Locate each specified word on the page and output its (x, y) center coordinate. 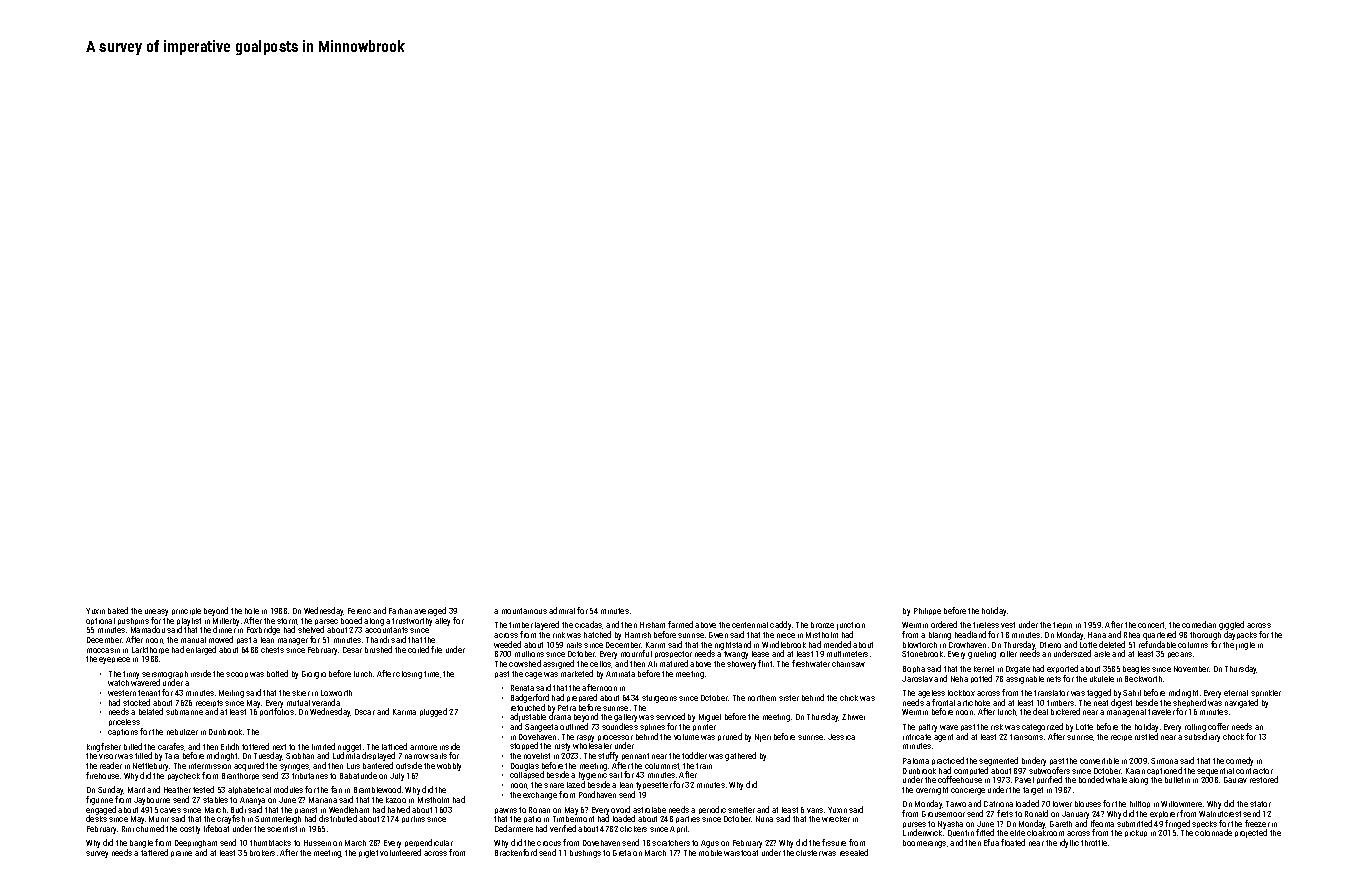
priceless (124, 722)
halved (399, 809)
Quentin (961, 833)
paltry (928, 728)
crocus (549, 843)
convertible (1099, 761)
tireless (986, 625)
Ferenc (359, 611)
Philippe (927, 611)
